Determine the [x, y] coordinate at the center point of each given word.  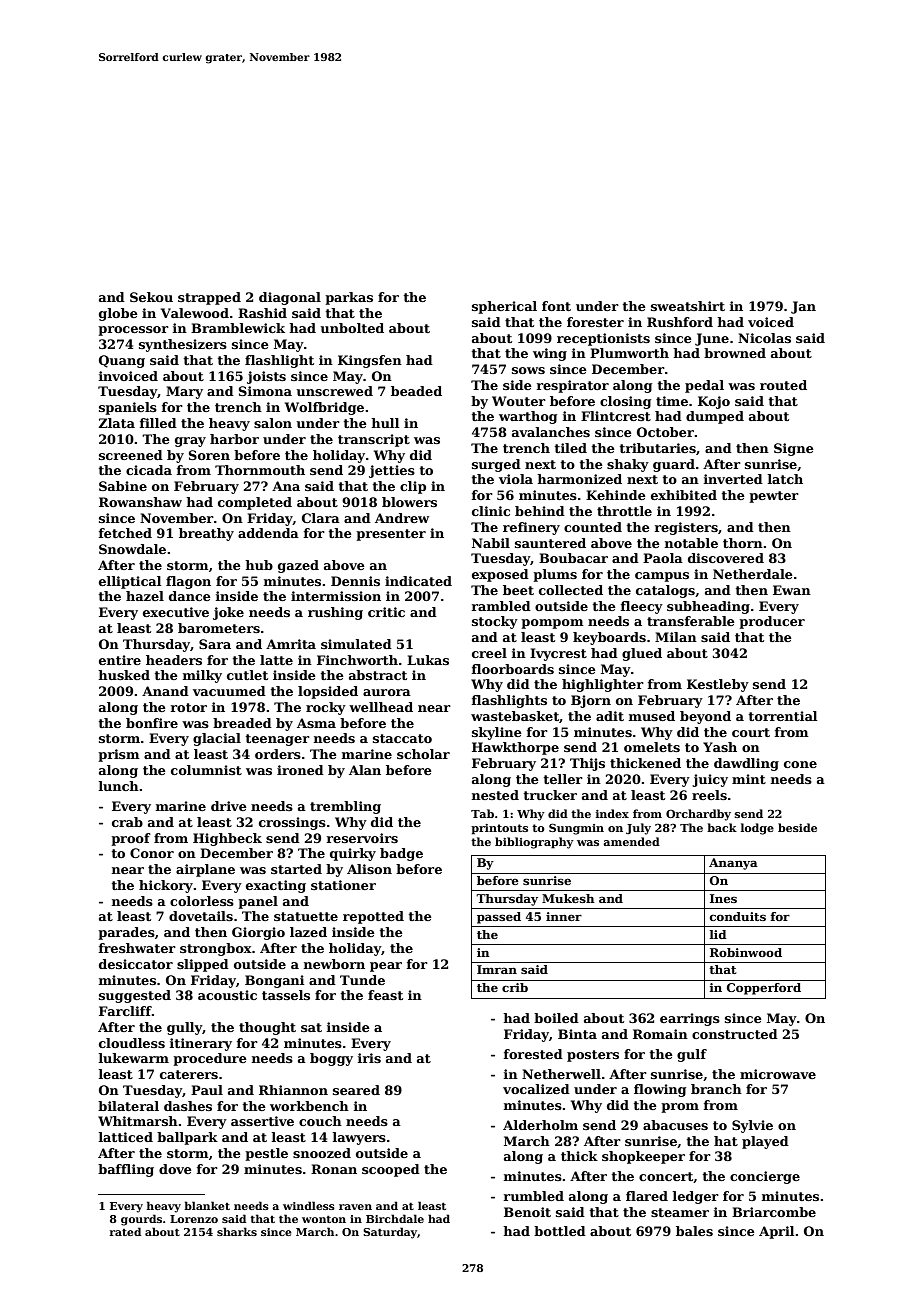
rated [125, 1231]
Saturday [390, 1233]
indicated [418, 581]
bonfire [152, 723]
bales [694, 1231]
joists [266, 377]
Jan [803, 307]
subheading [708, 607]
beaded [416, 391]
